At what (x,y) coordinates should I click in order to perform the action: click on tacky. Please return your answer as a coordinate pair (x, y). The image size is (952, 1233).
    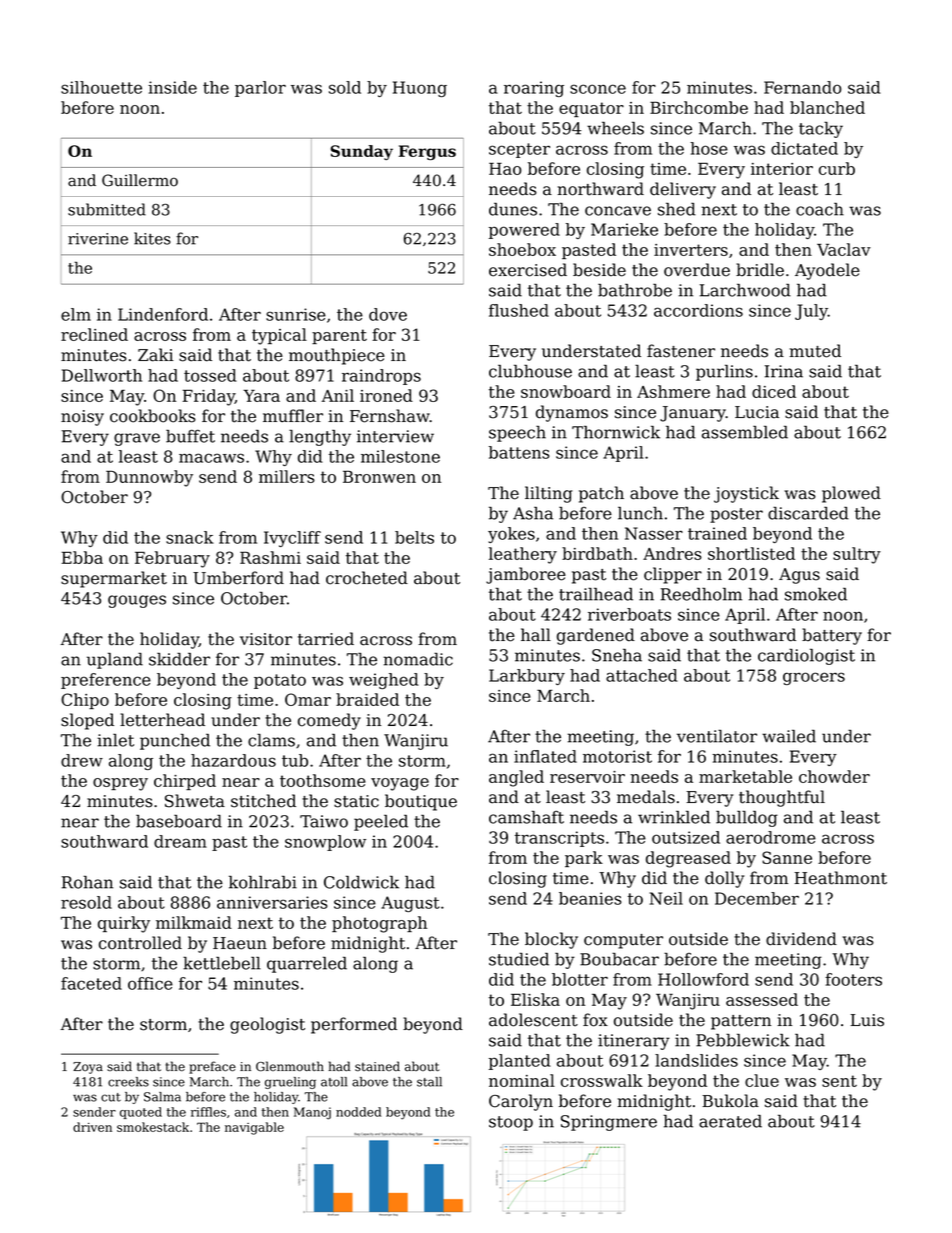
    Looking at the image, I should click on (821, 129).
